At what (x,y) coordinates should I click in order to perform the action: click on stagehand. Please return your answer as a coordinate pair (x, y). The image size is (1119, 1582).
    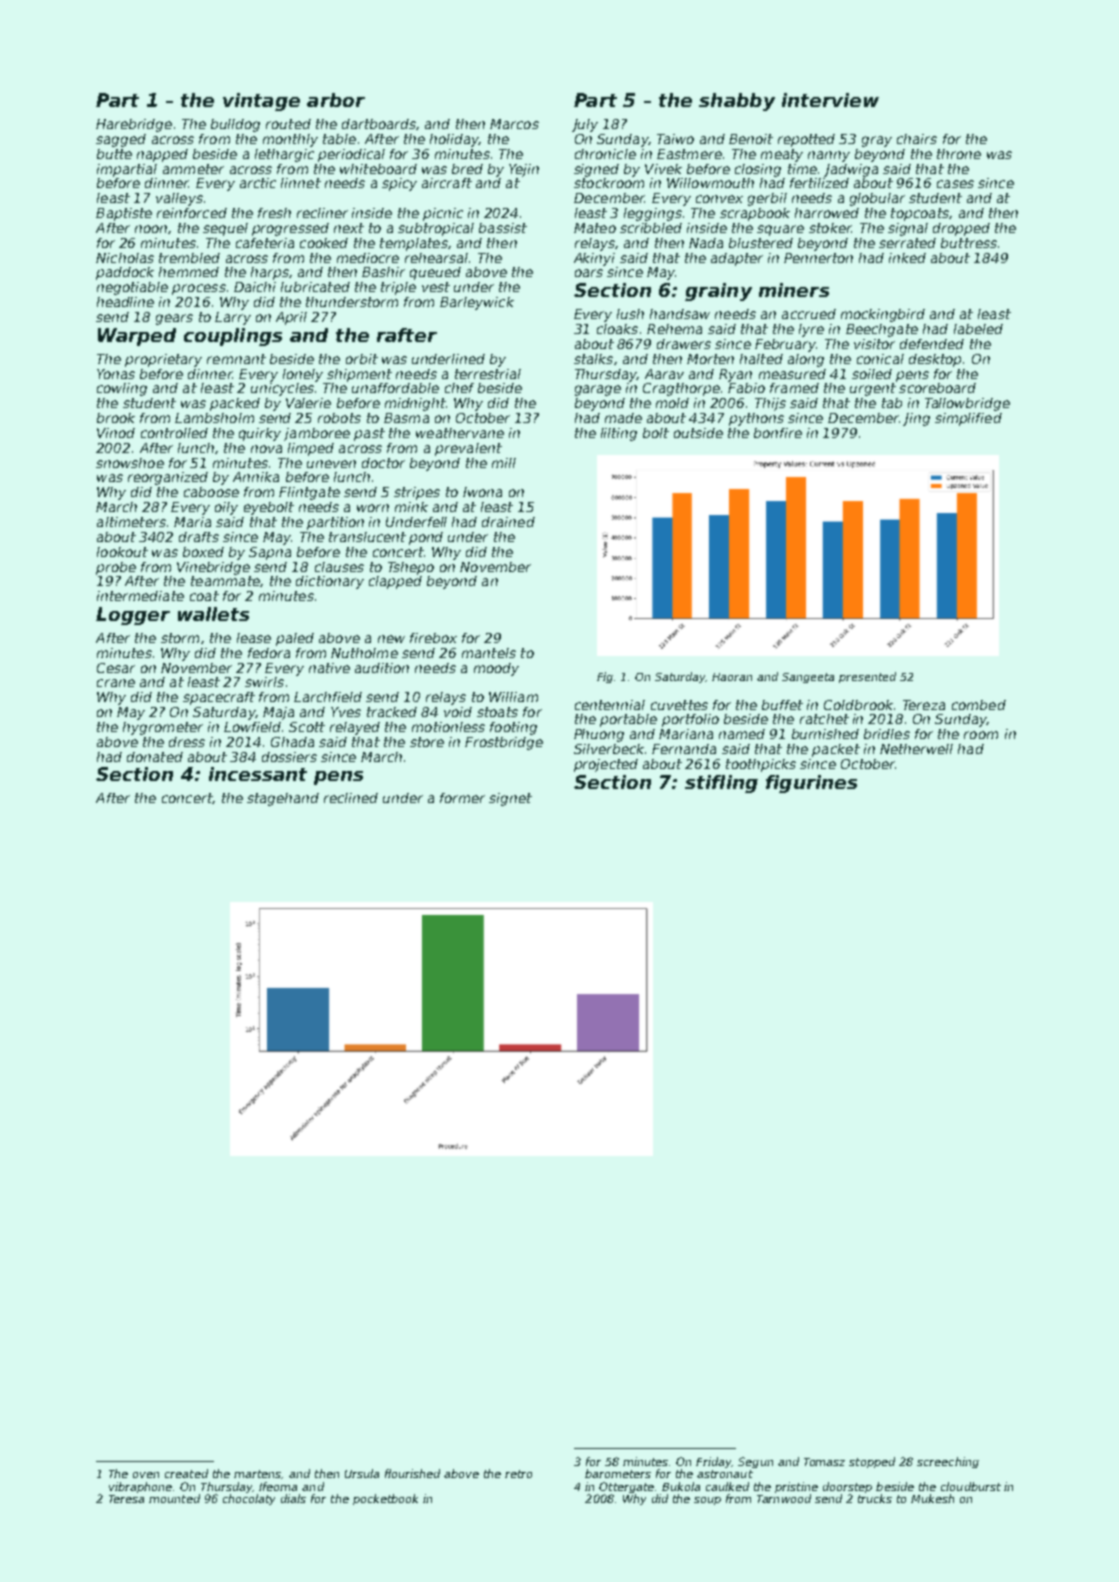
    Looking at the image, I should click on (283, 799).
